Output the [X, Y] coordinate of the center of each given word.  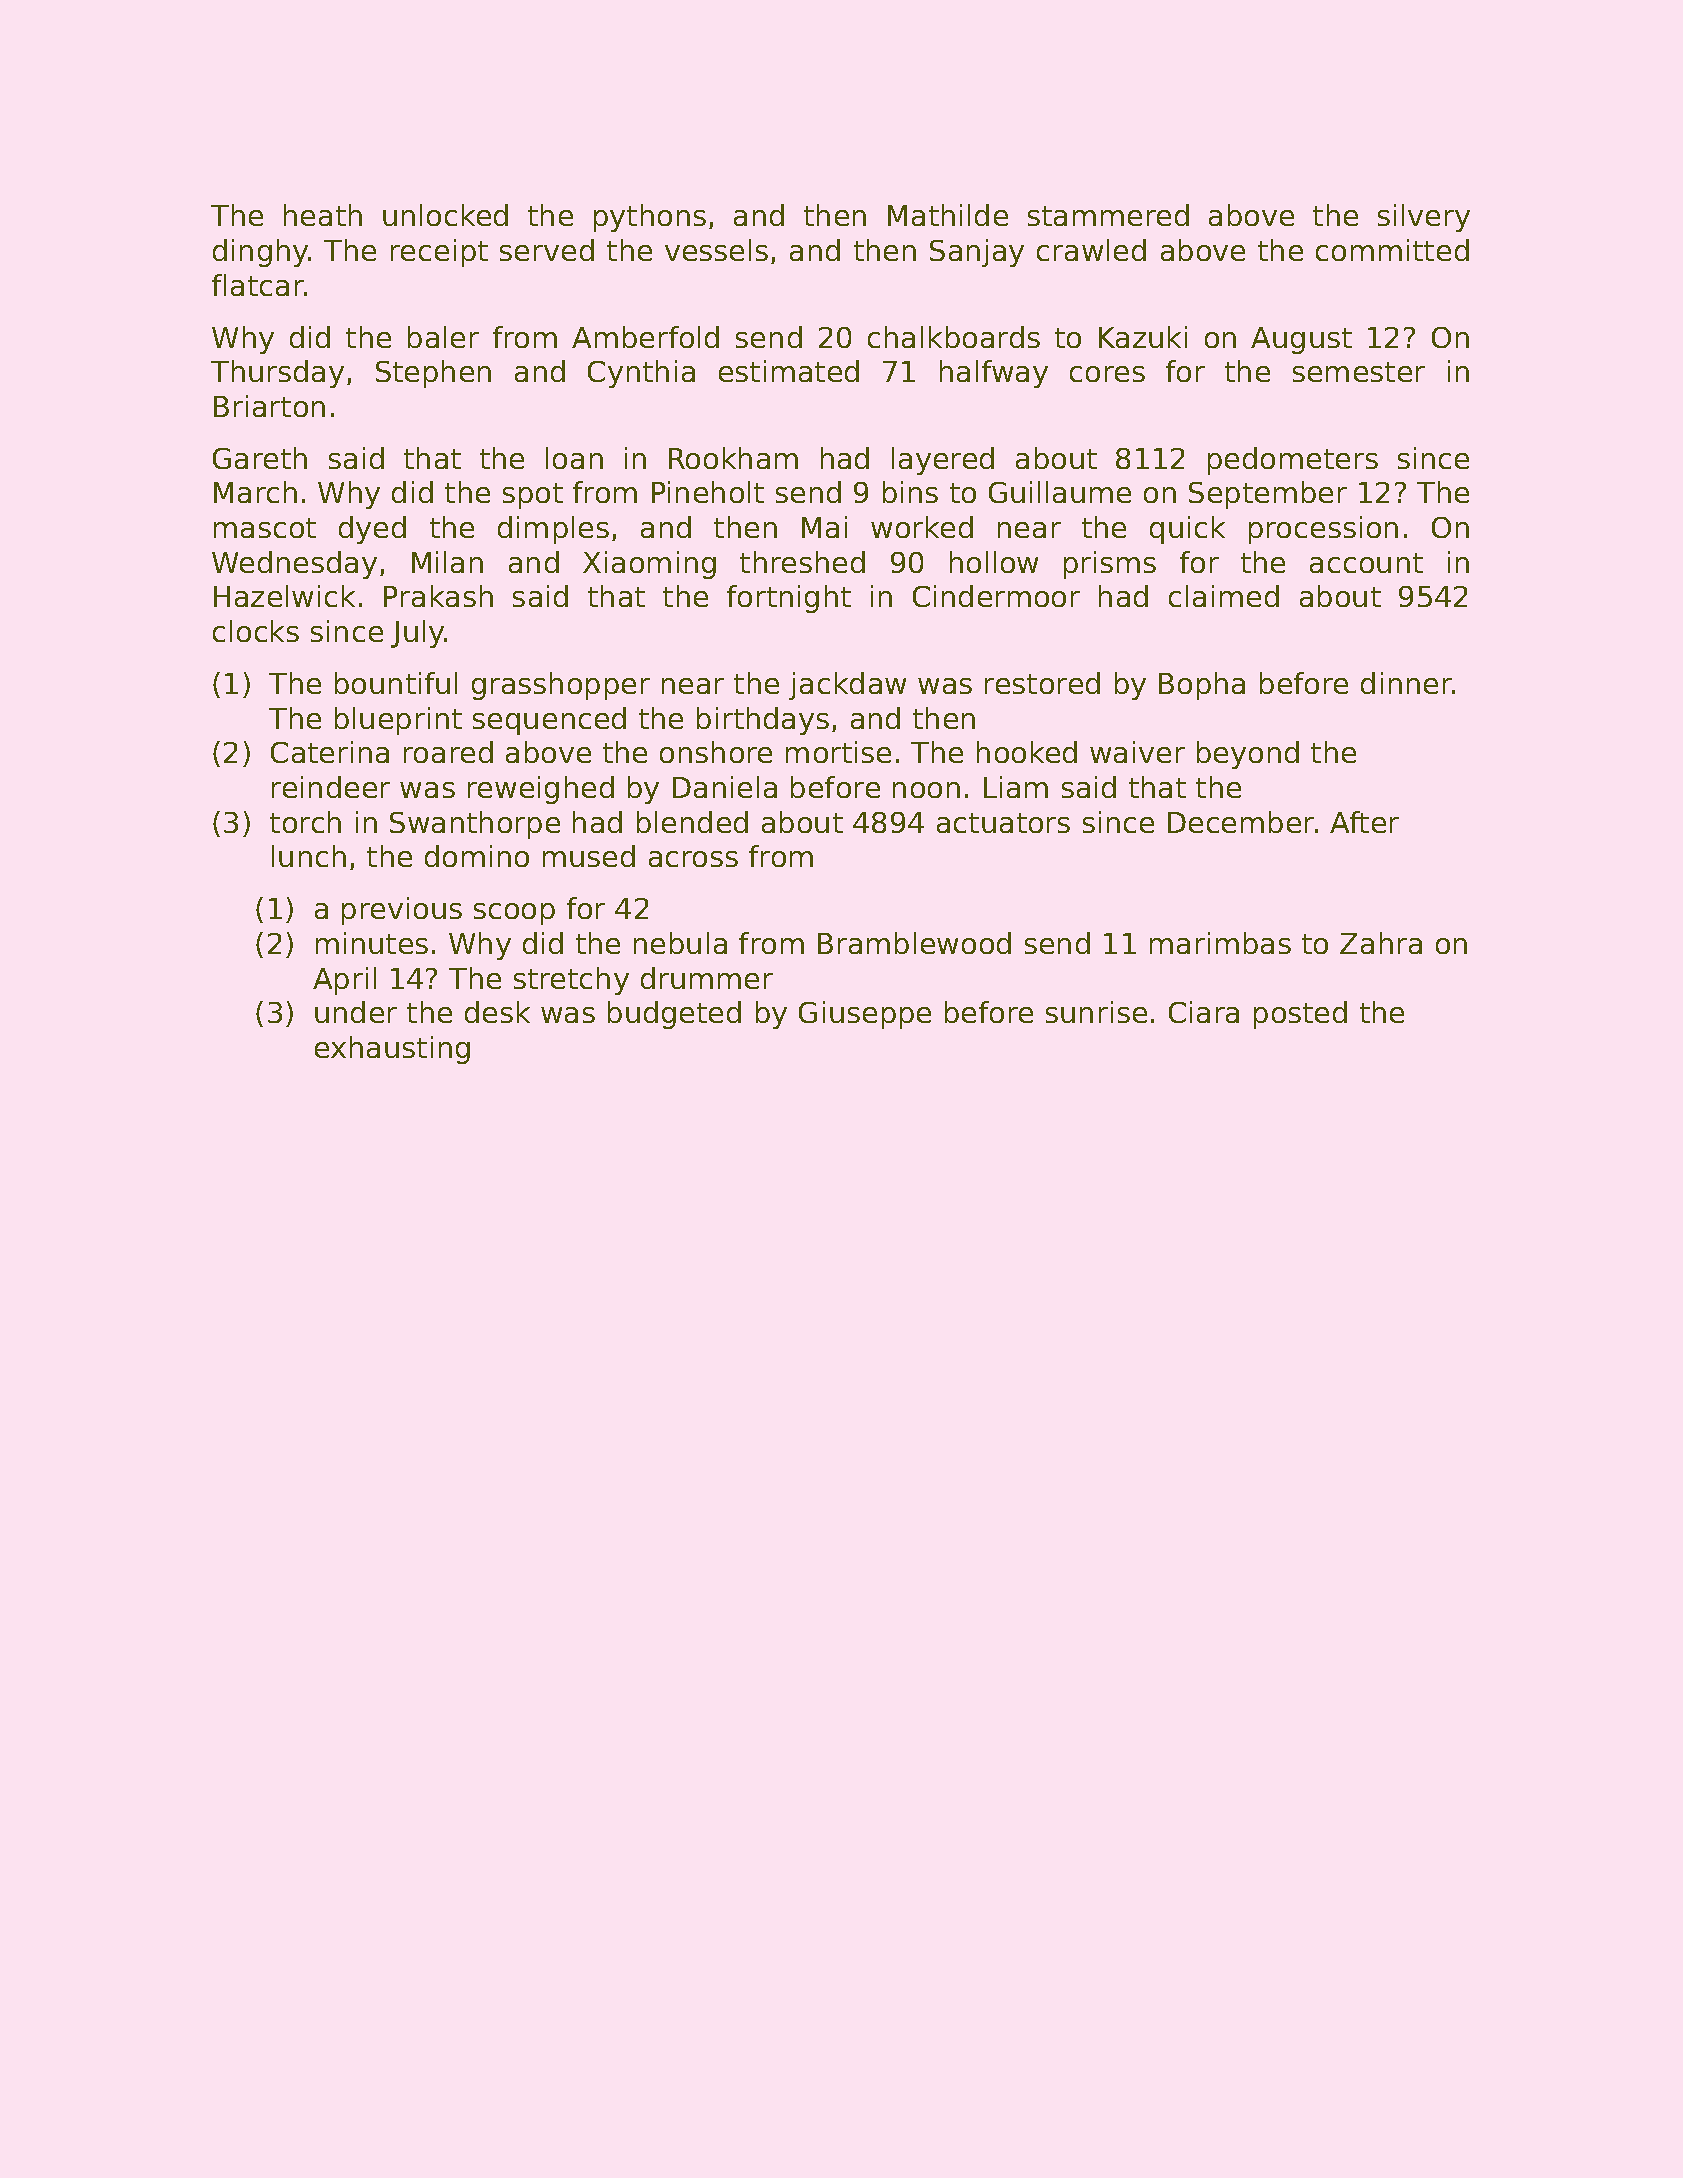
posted [1300, 1015]
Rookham [733, 458]
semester [1359, 372]
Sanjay [977, 253]
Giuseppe [865, 1015]
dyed [372, 530]
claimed [1224, 596]
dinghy [261, 253]
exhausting [392, 1050]
